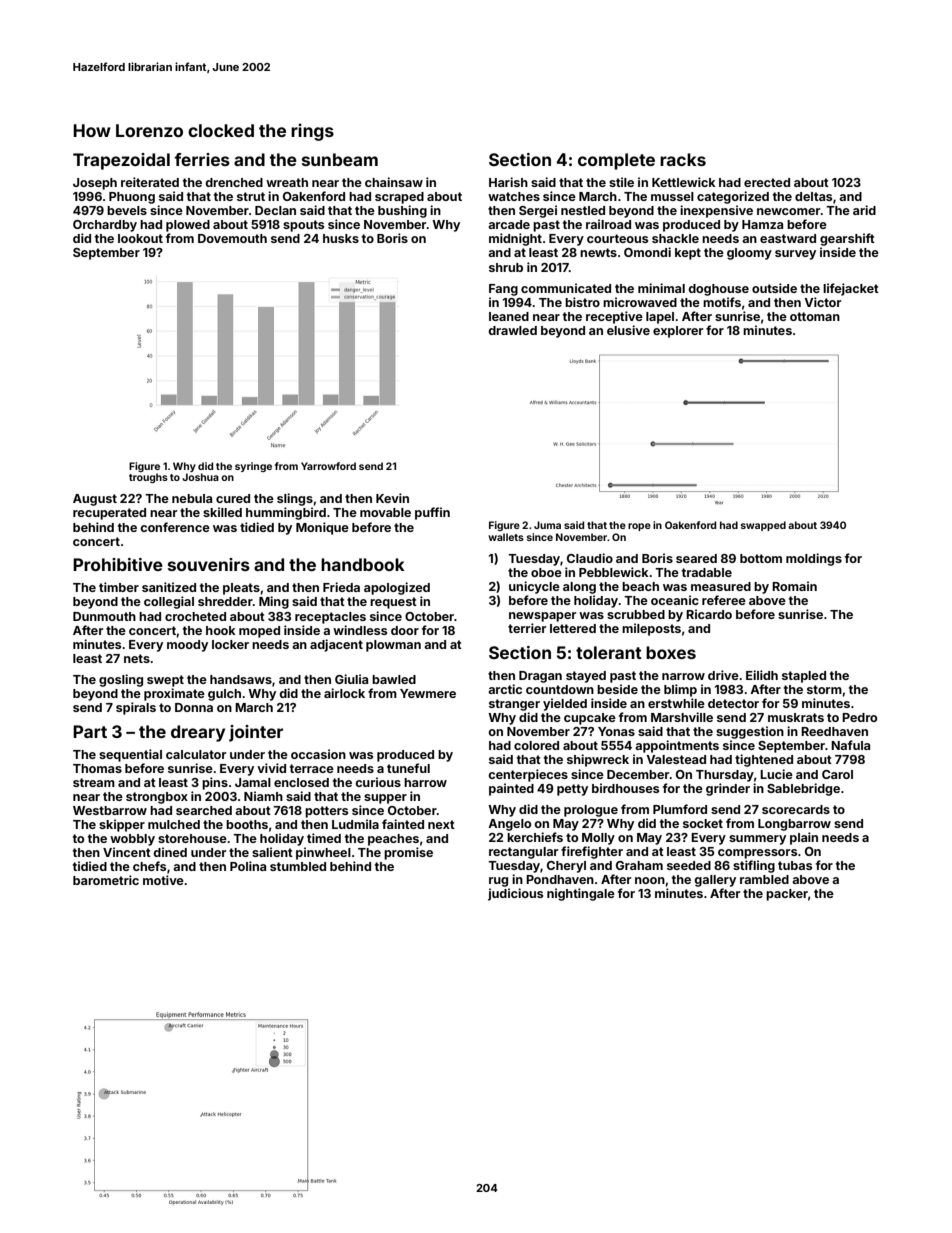 Image resolution: width=952 pixels, height=1233 pixels. What do you see at coordinates (787, 895) in the page?
I see `packer` at bounding box center [787, 895].
